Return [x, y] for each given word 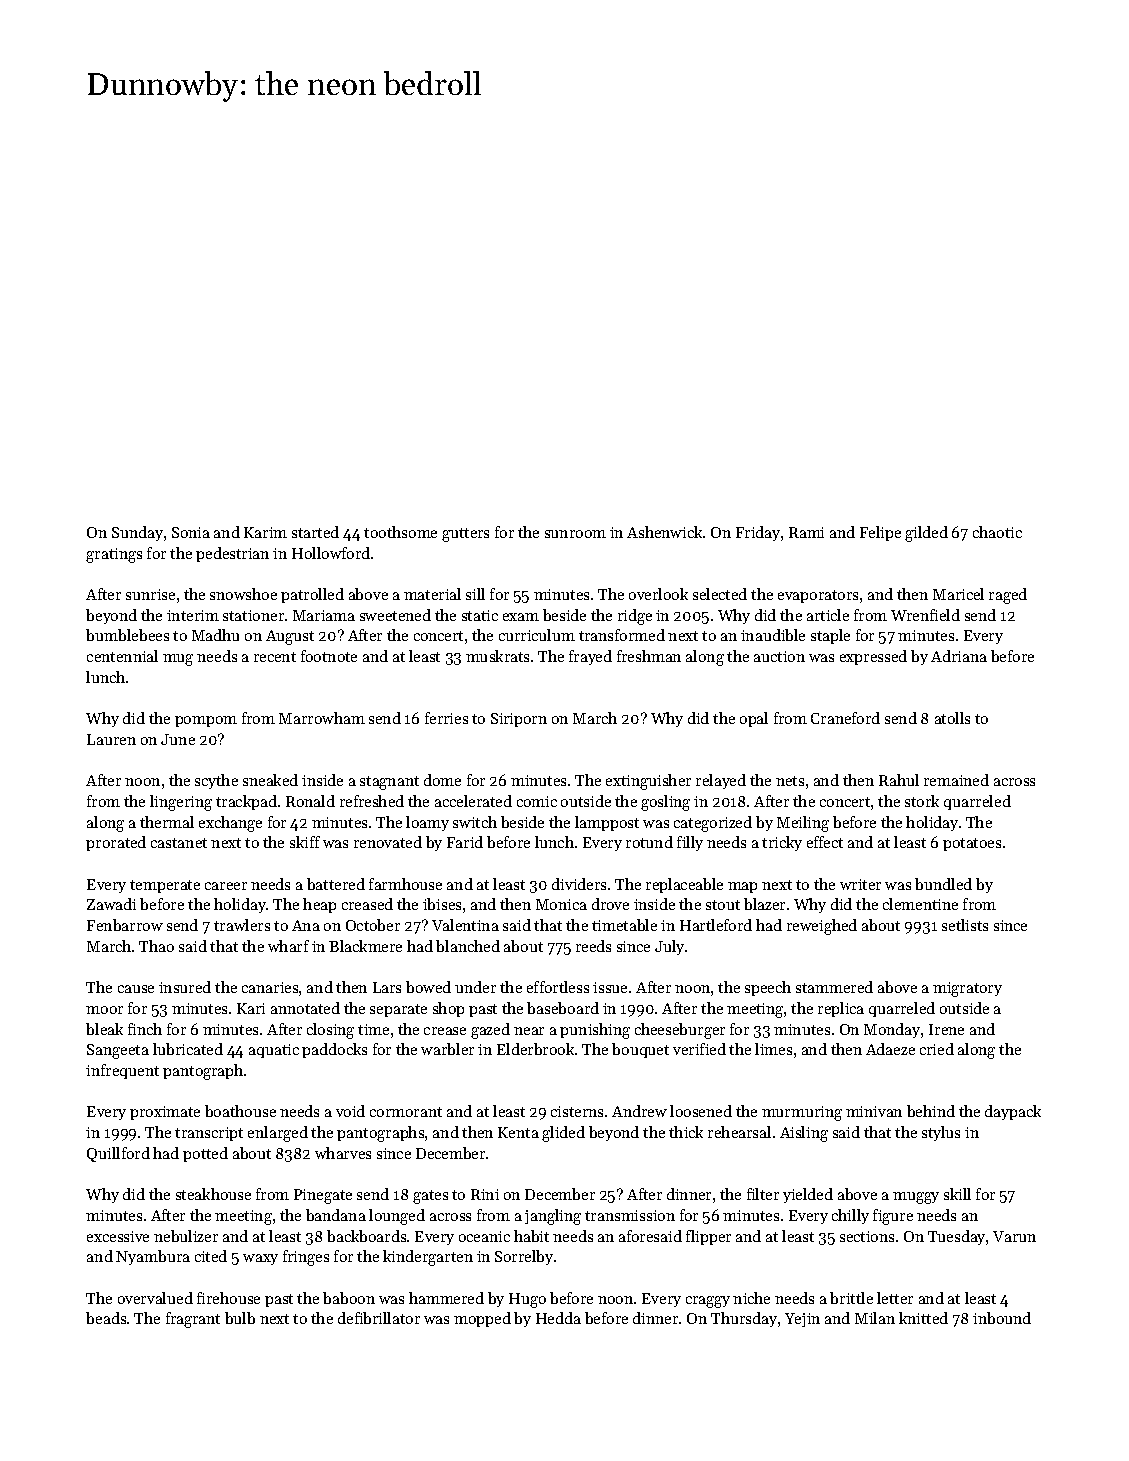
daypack [1013, 1112]
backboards [366, 1236]
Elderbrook [535, 1049]
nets [790, 781]
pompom [206, 721]
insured [185, 987]
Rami [806, 532]
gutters [465, 535]
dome [442, 780]
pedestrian [232, 554]
